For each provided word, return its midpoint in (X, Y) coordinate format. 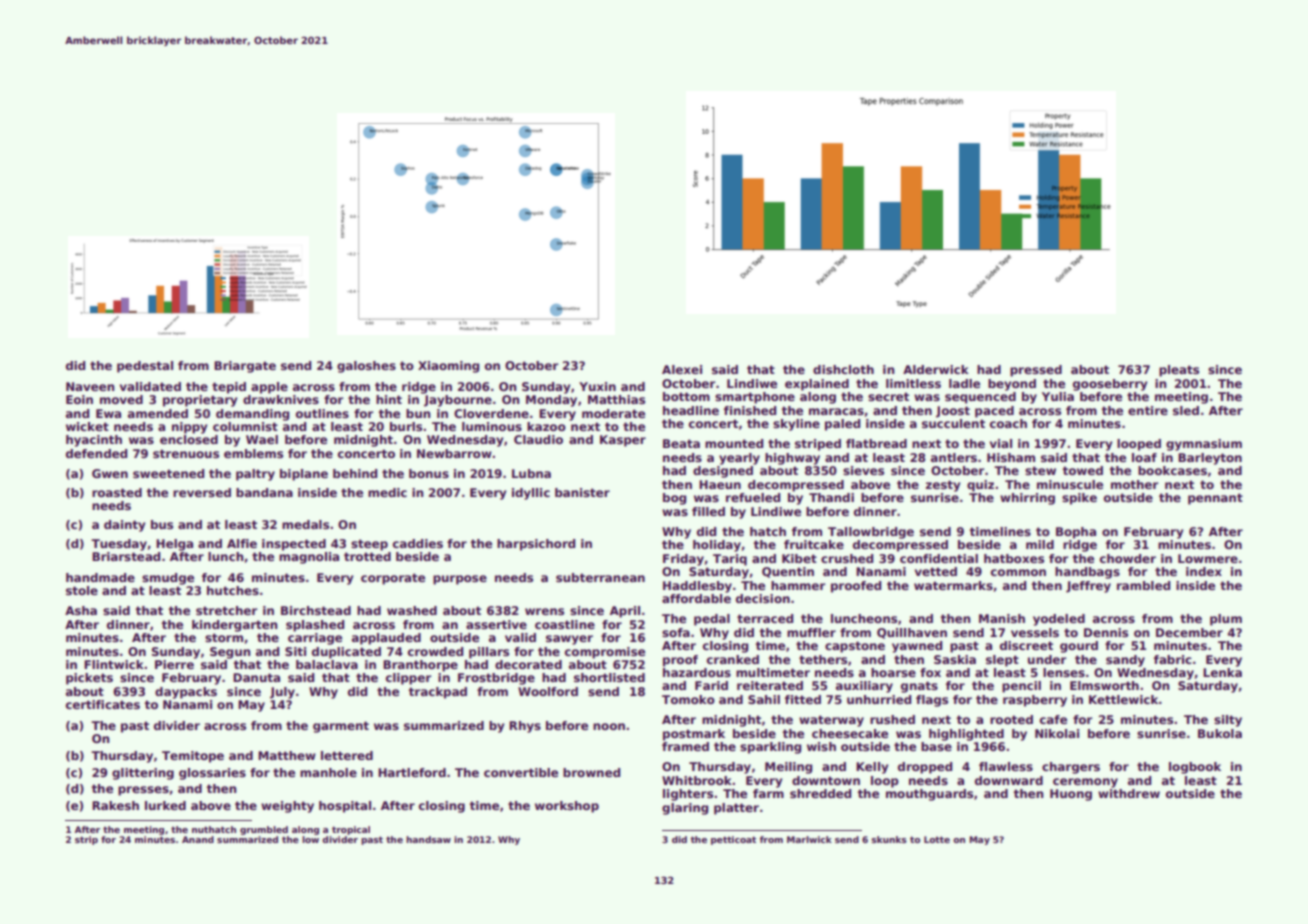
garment (341, 727)
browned (591, 772)
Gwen (110, 473)
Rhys (525, 727)
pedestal (145, 367)
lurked (165, 805)
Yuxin (597, 386)
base (936, 746)
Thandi (831, 497)
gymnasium (1204, 445)
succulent (953, 423)
